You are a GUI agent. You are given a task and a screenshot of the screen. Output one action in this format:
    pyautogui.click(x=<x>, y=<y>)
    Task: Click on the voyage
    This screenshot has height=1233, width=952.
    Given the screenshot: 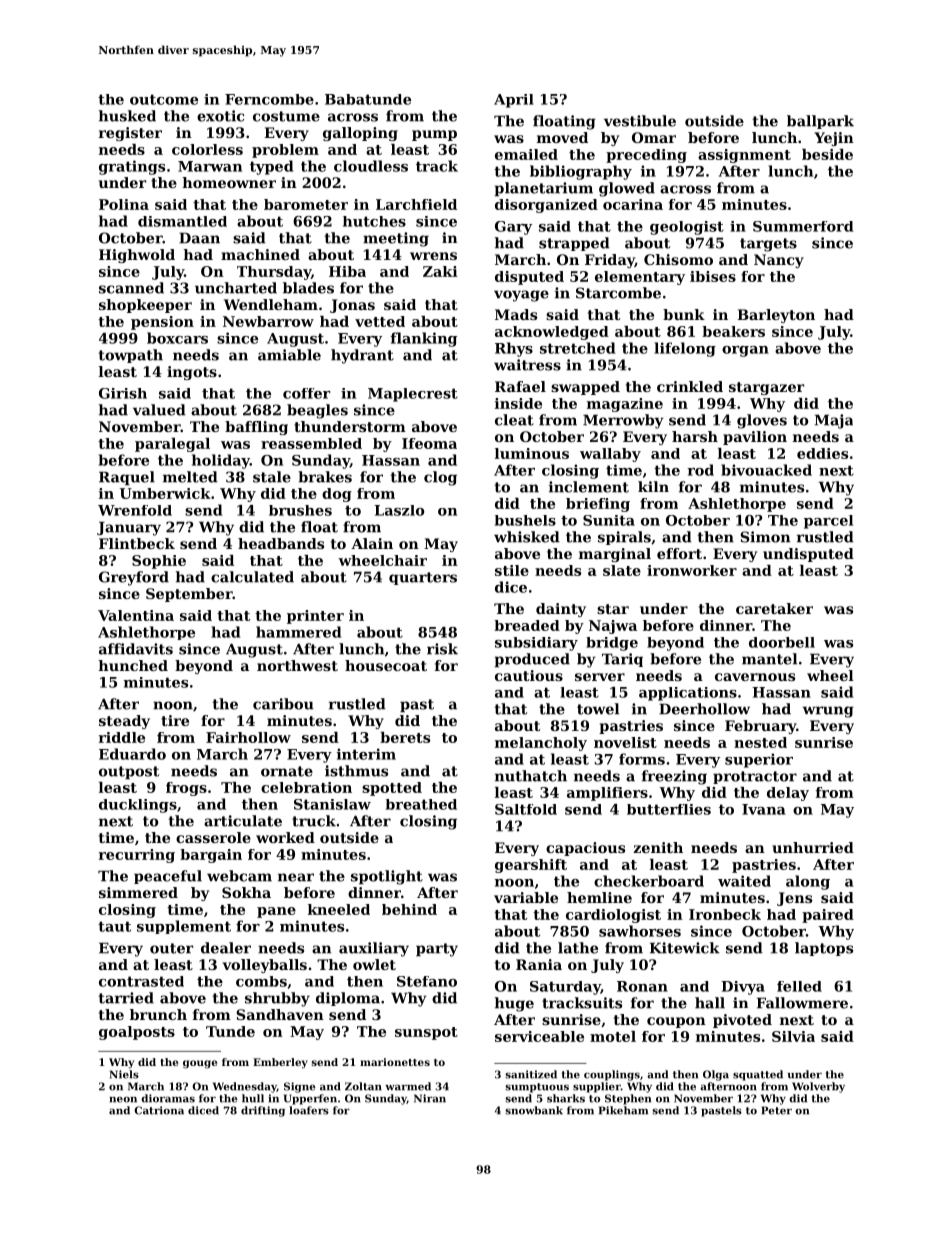 What is the action you would take?
    pyautogui.click(x=521, y=296)
